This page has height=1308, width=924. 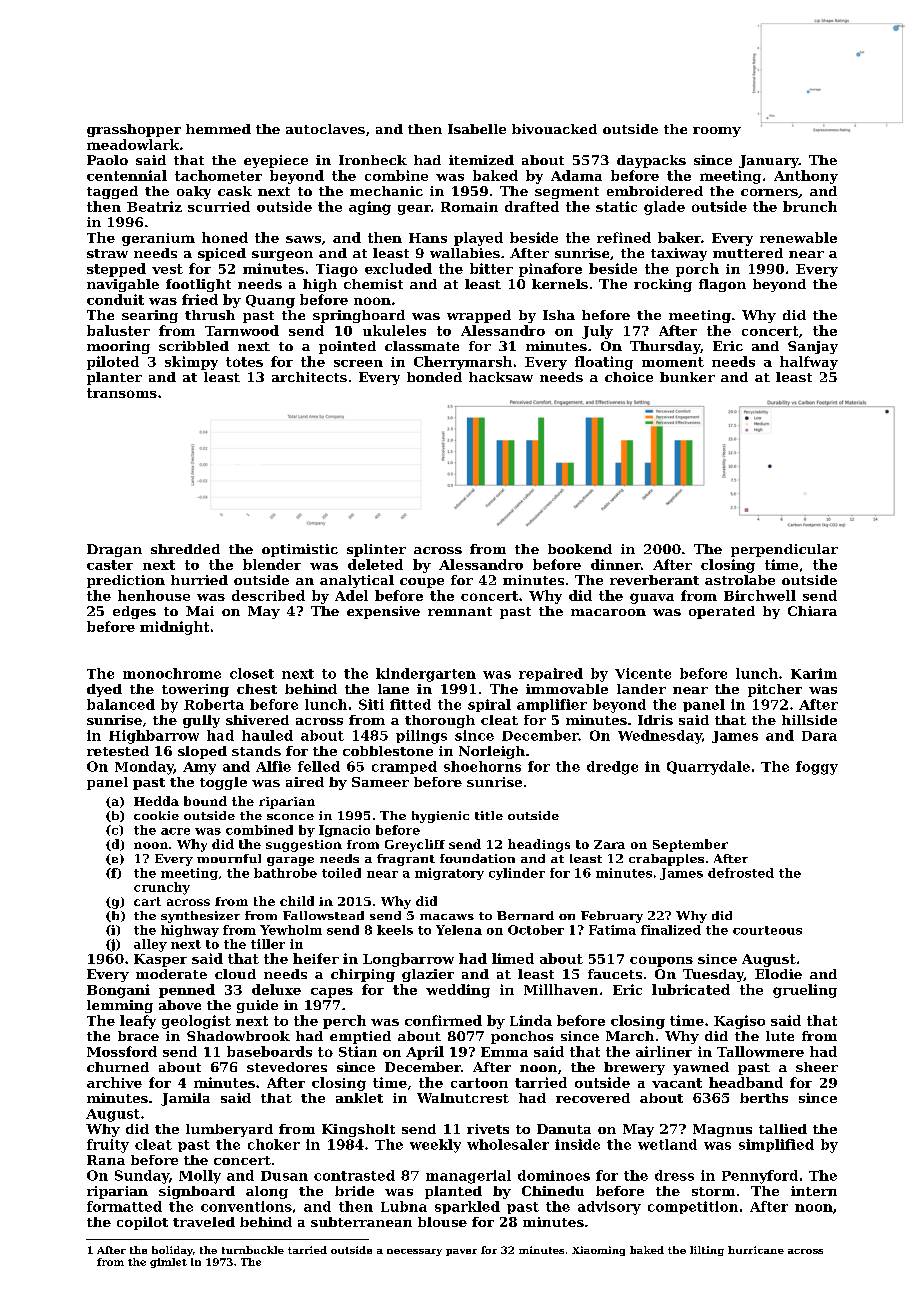 I want to click on bunker, so click(x=687, y=377).
